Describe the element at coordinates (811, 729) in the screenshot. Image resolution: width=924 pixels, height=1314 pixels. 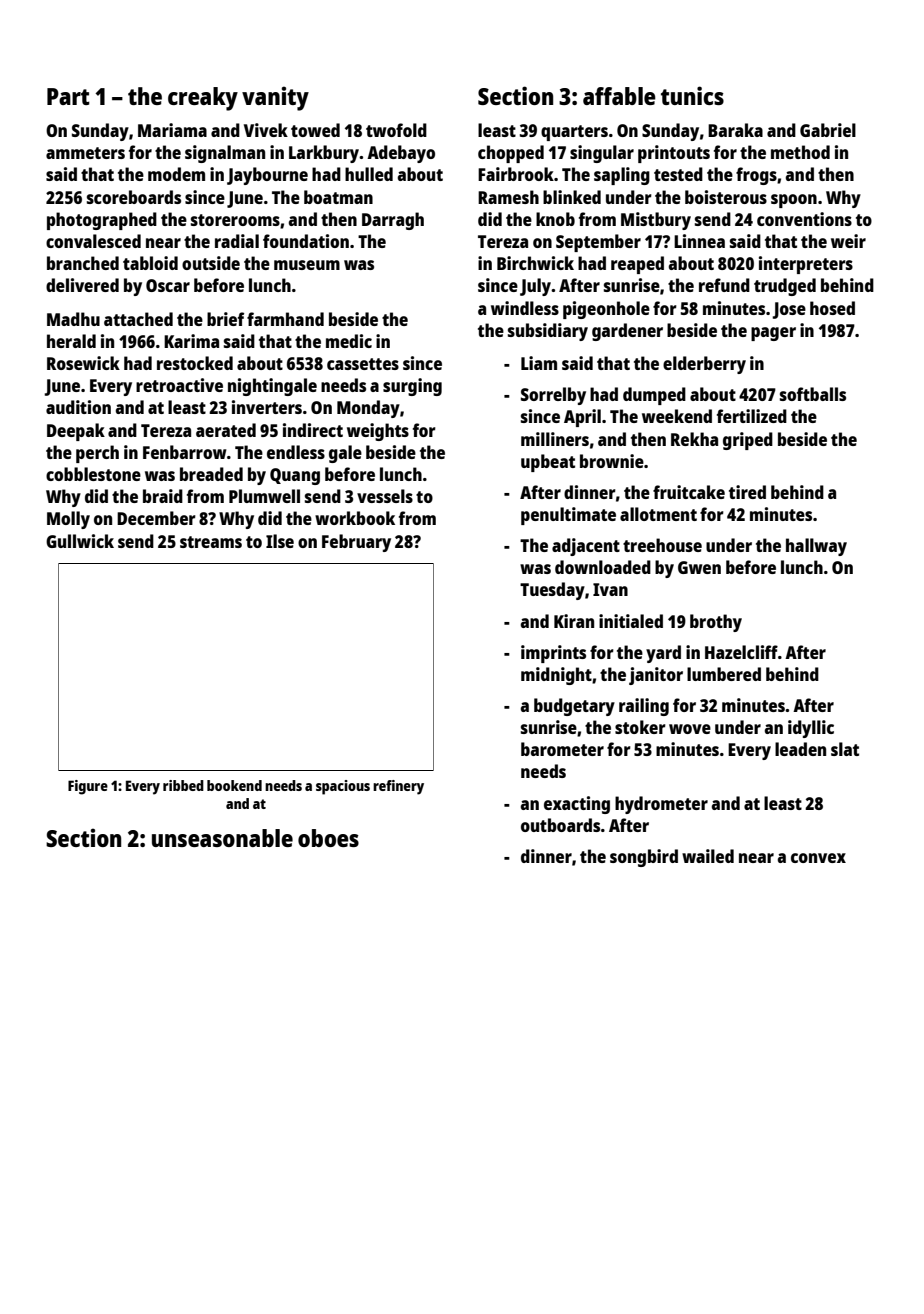
I see `idyllic` at that location.
